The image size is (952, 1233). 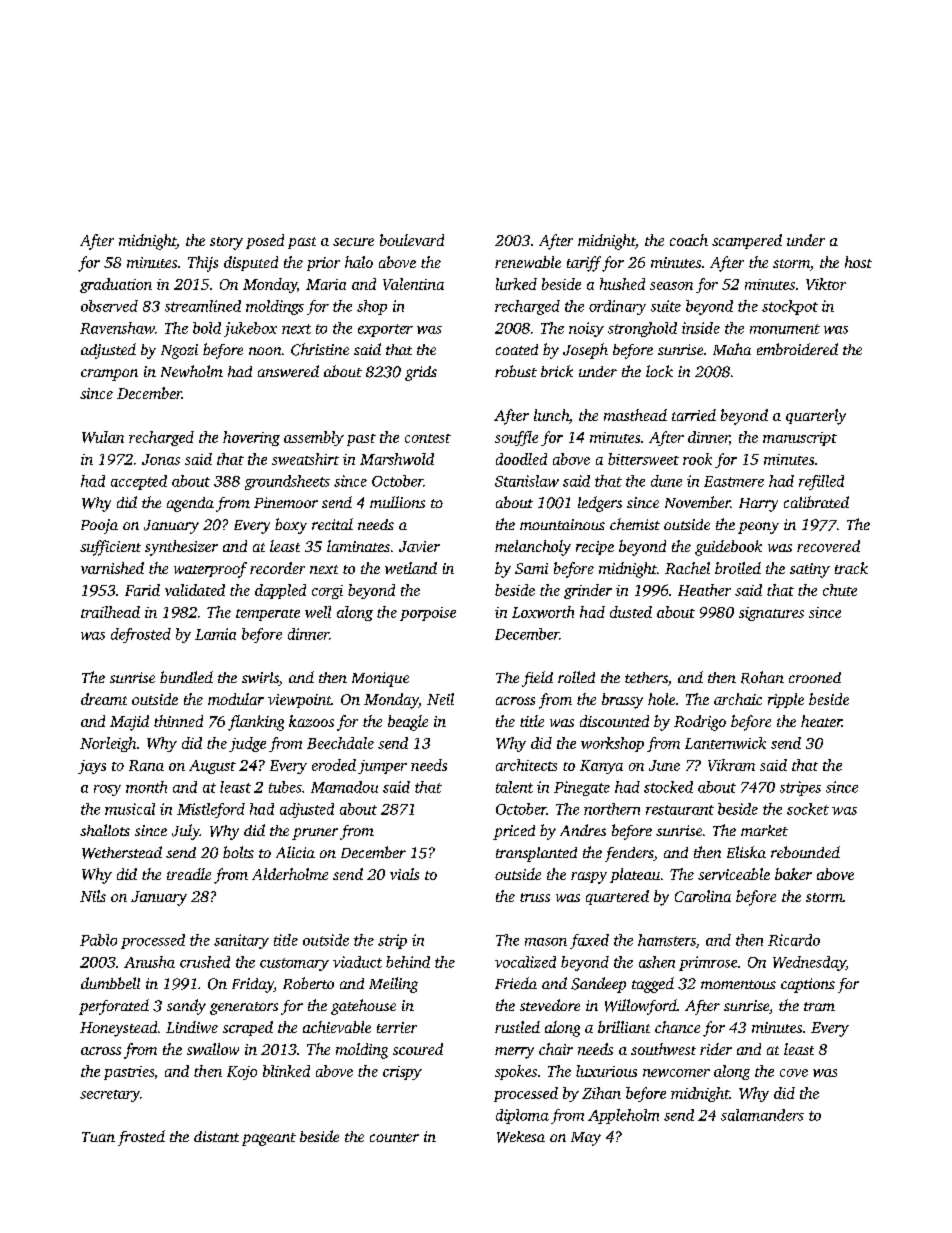 What do you see at coordinates (747, 241) in the page?
I see `scampered` at bounding box center [747, 241].
